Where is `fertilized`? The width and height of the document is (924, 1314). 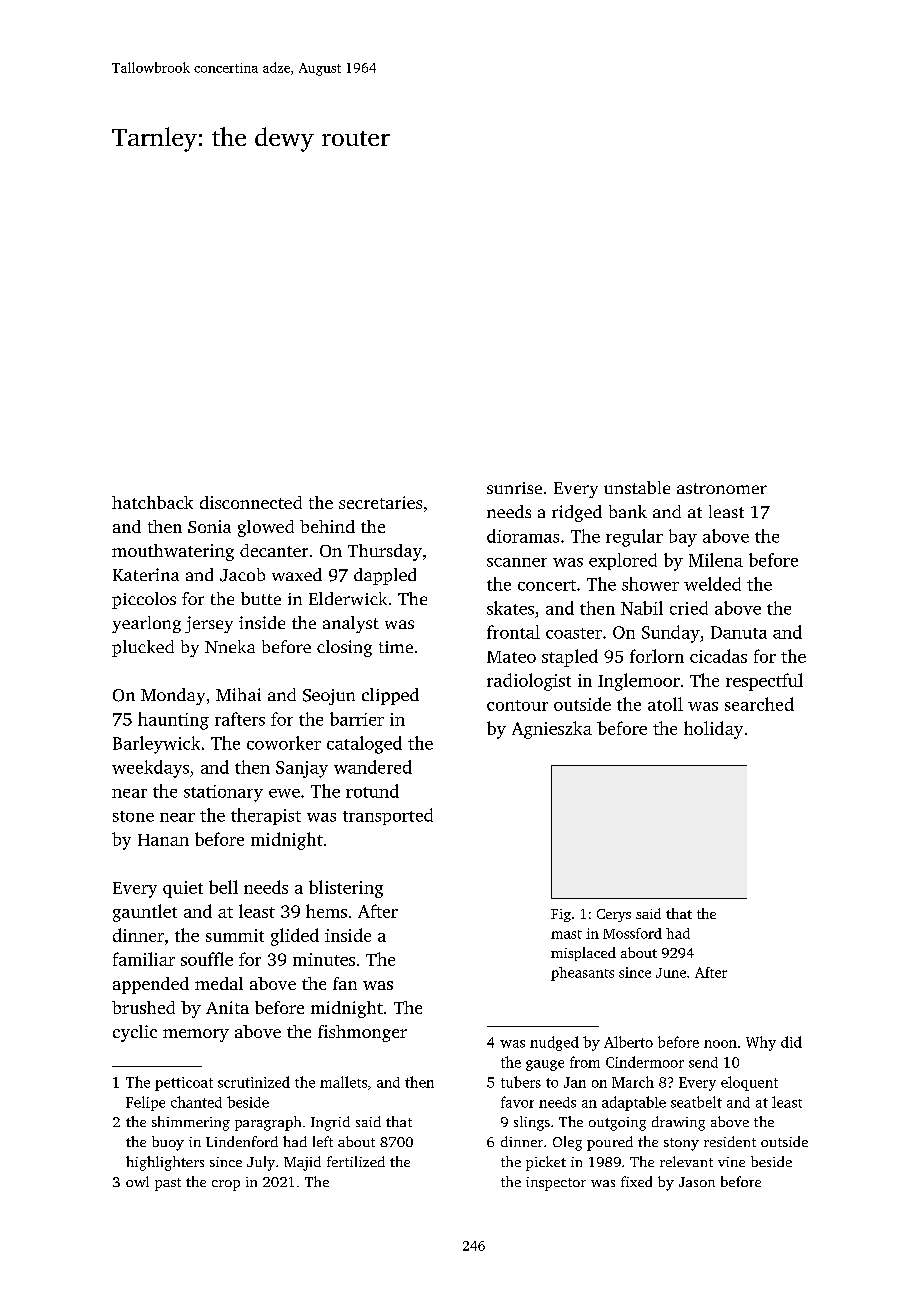
fertilized is located at coordinates (356, 1161).
